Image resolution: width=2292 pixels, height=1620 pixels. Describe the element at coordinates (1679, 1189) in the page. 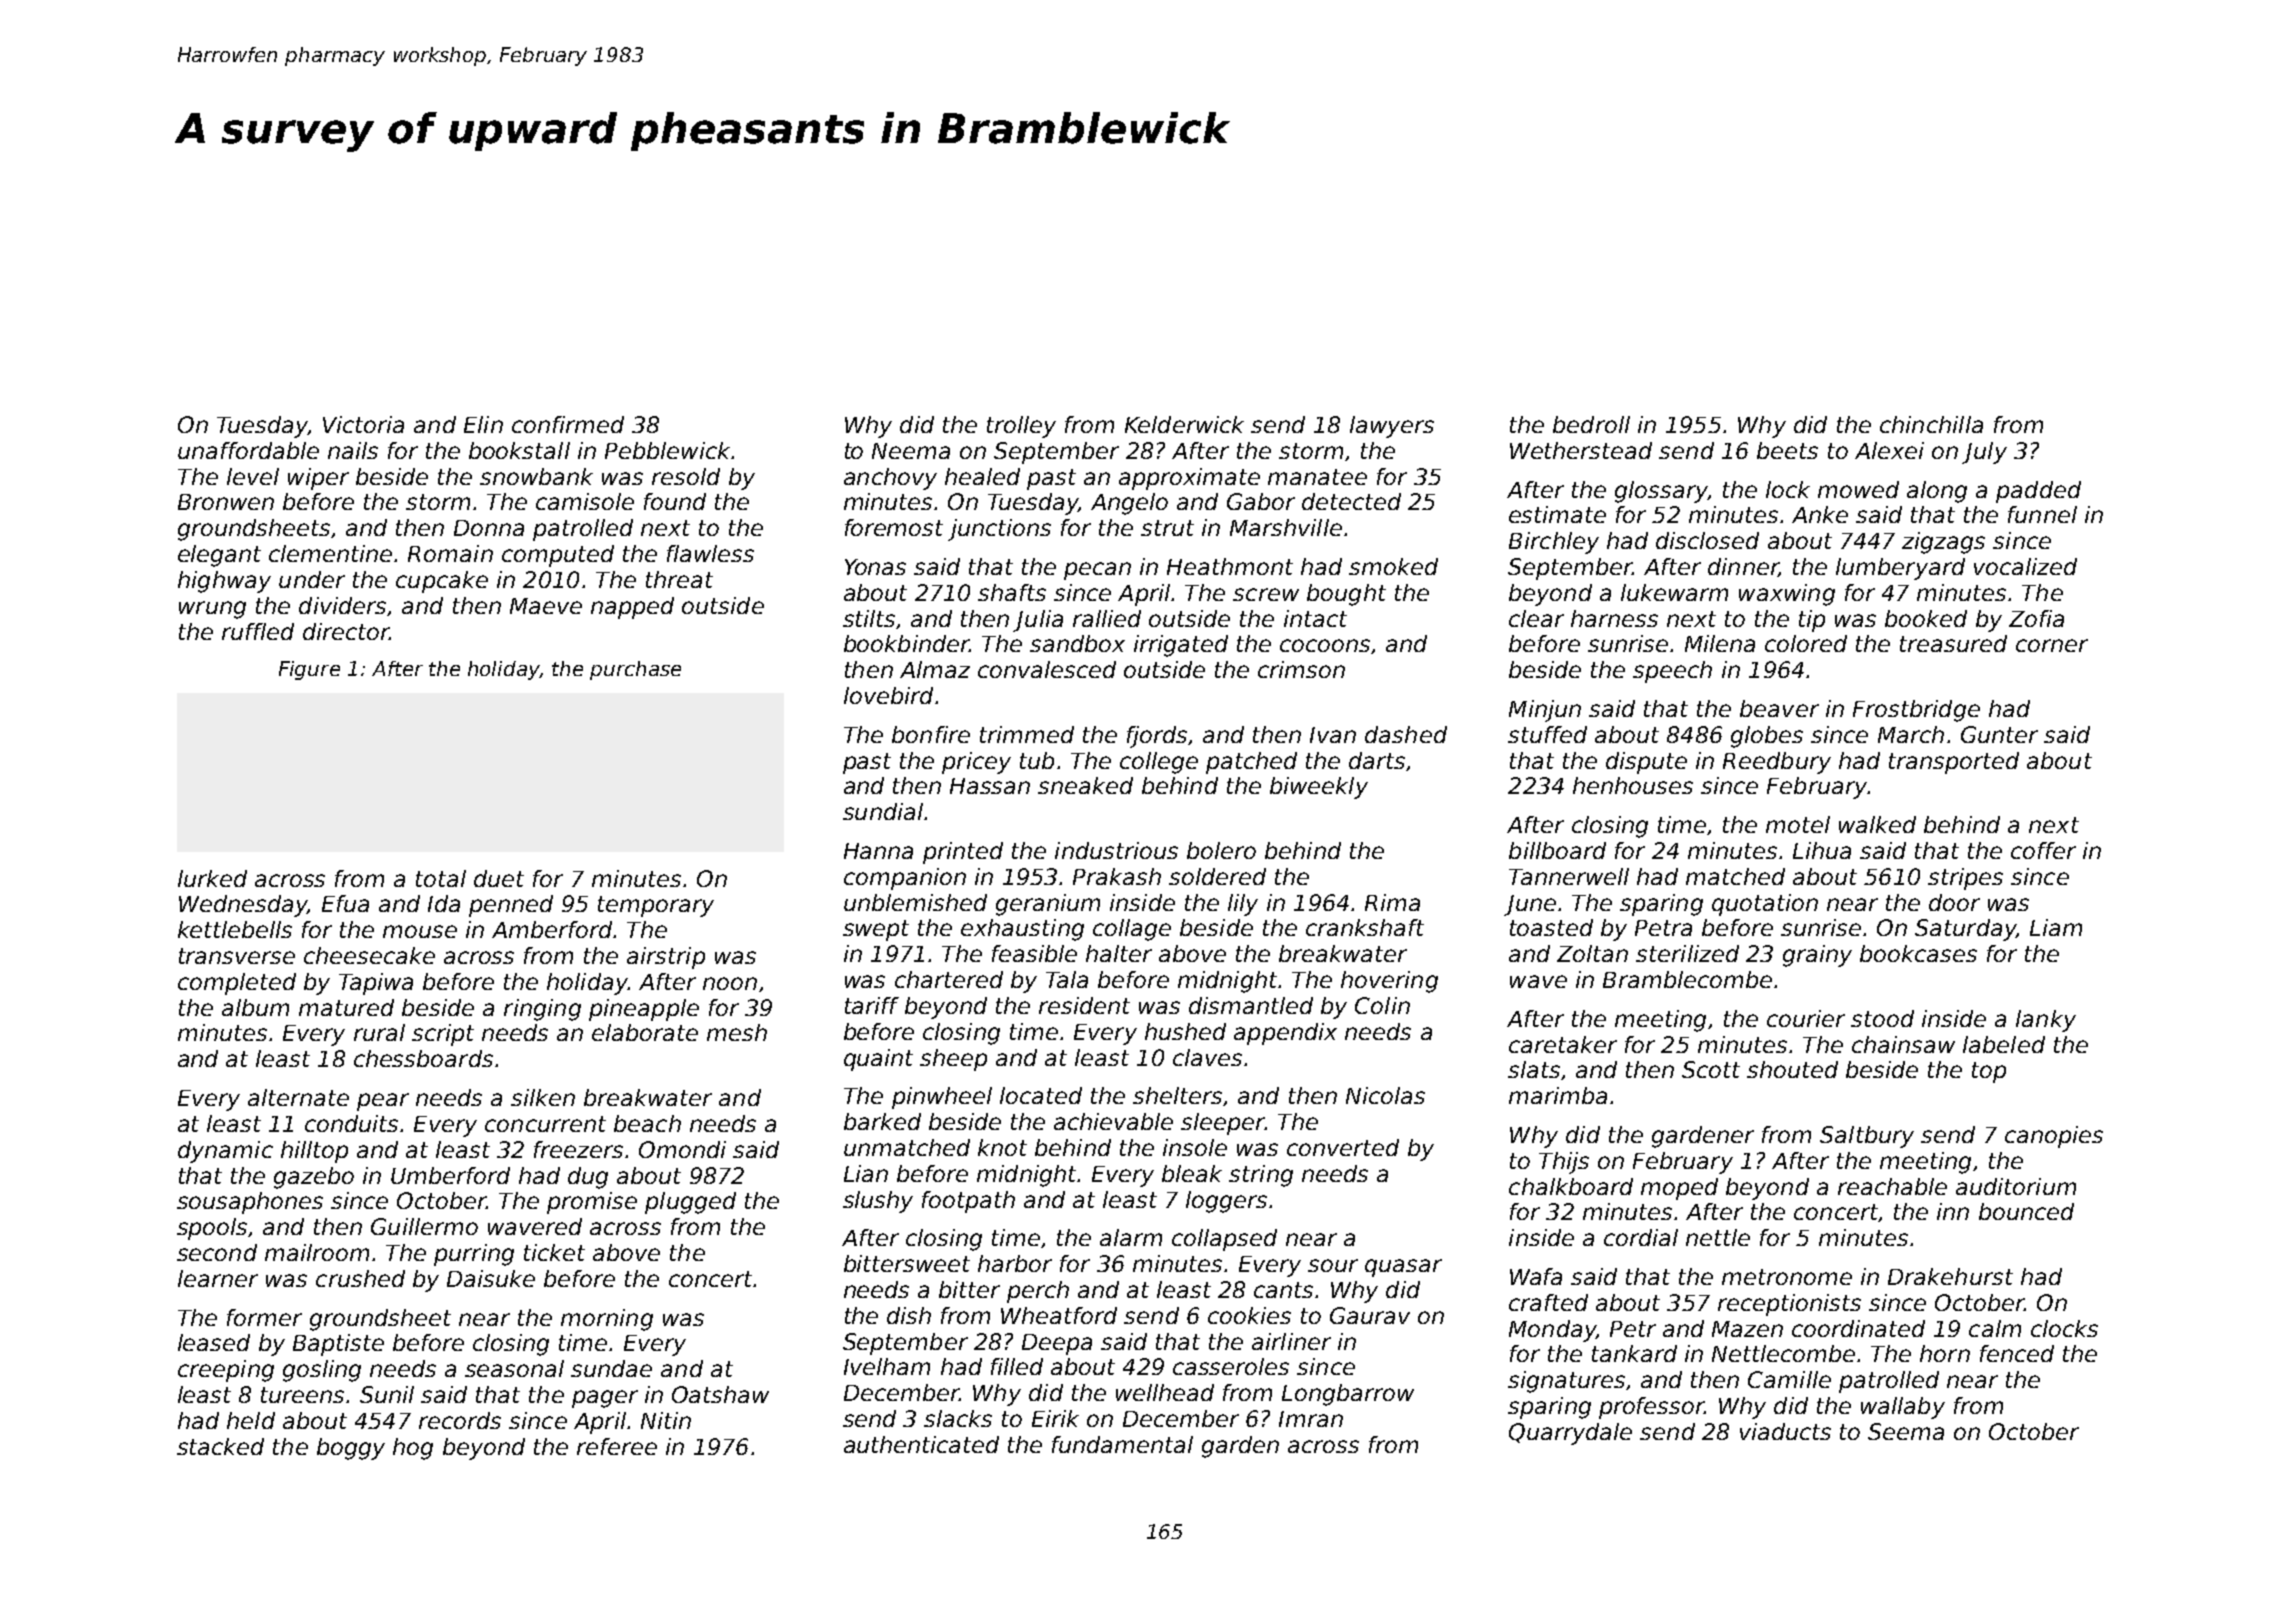

I see `moped` at that location.
